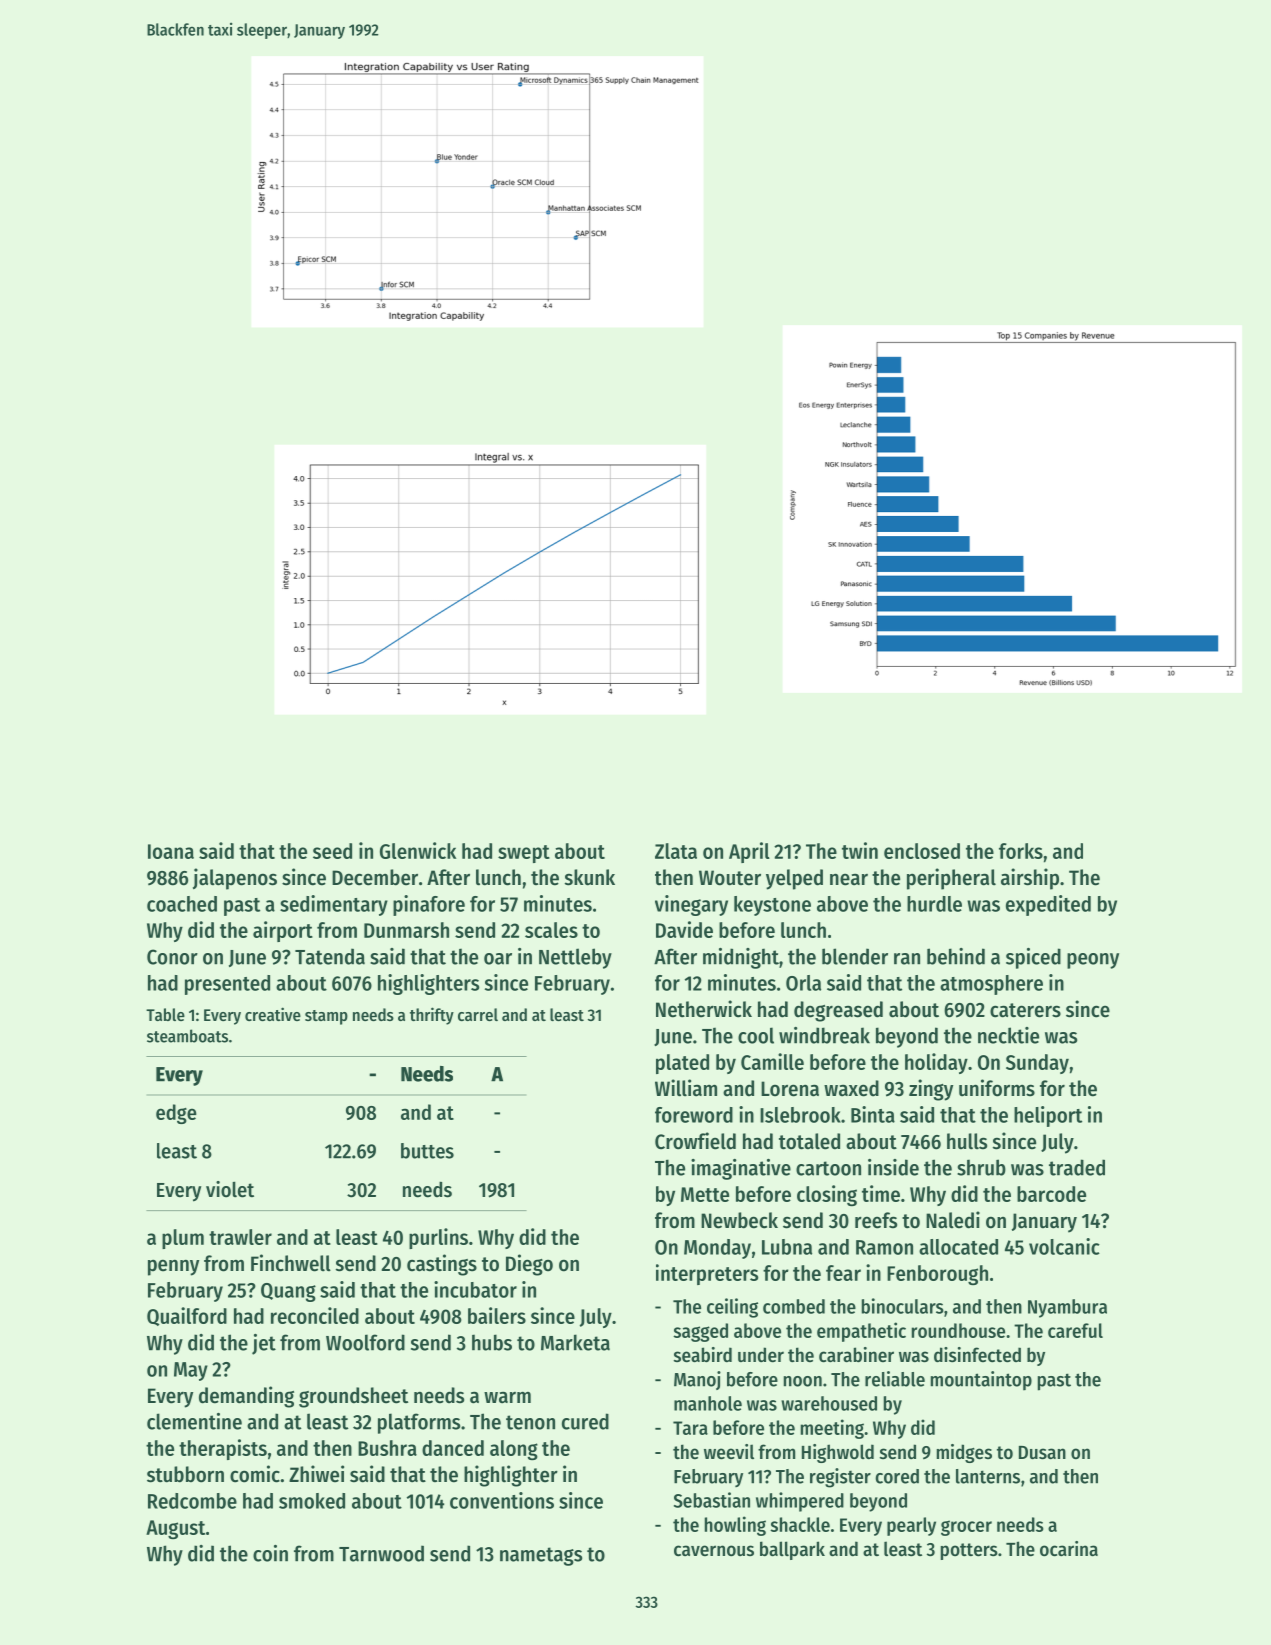  Describe the element at coordinates (176, 1114) in the screenshot. I see `edge` at that location.
